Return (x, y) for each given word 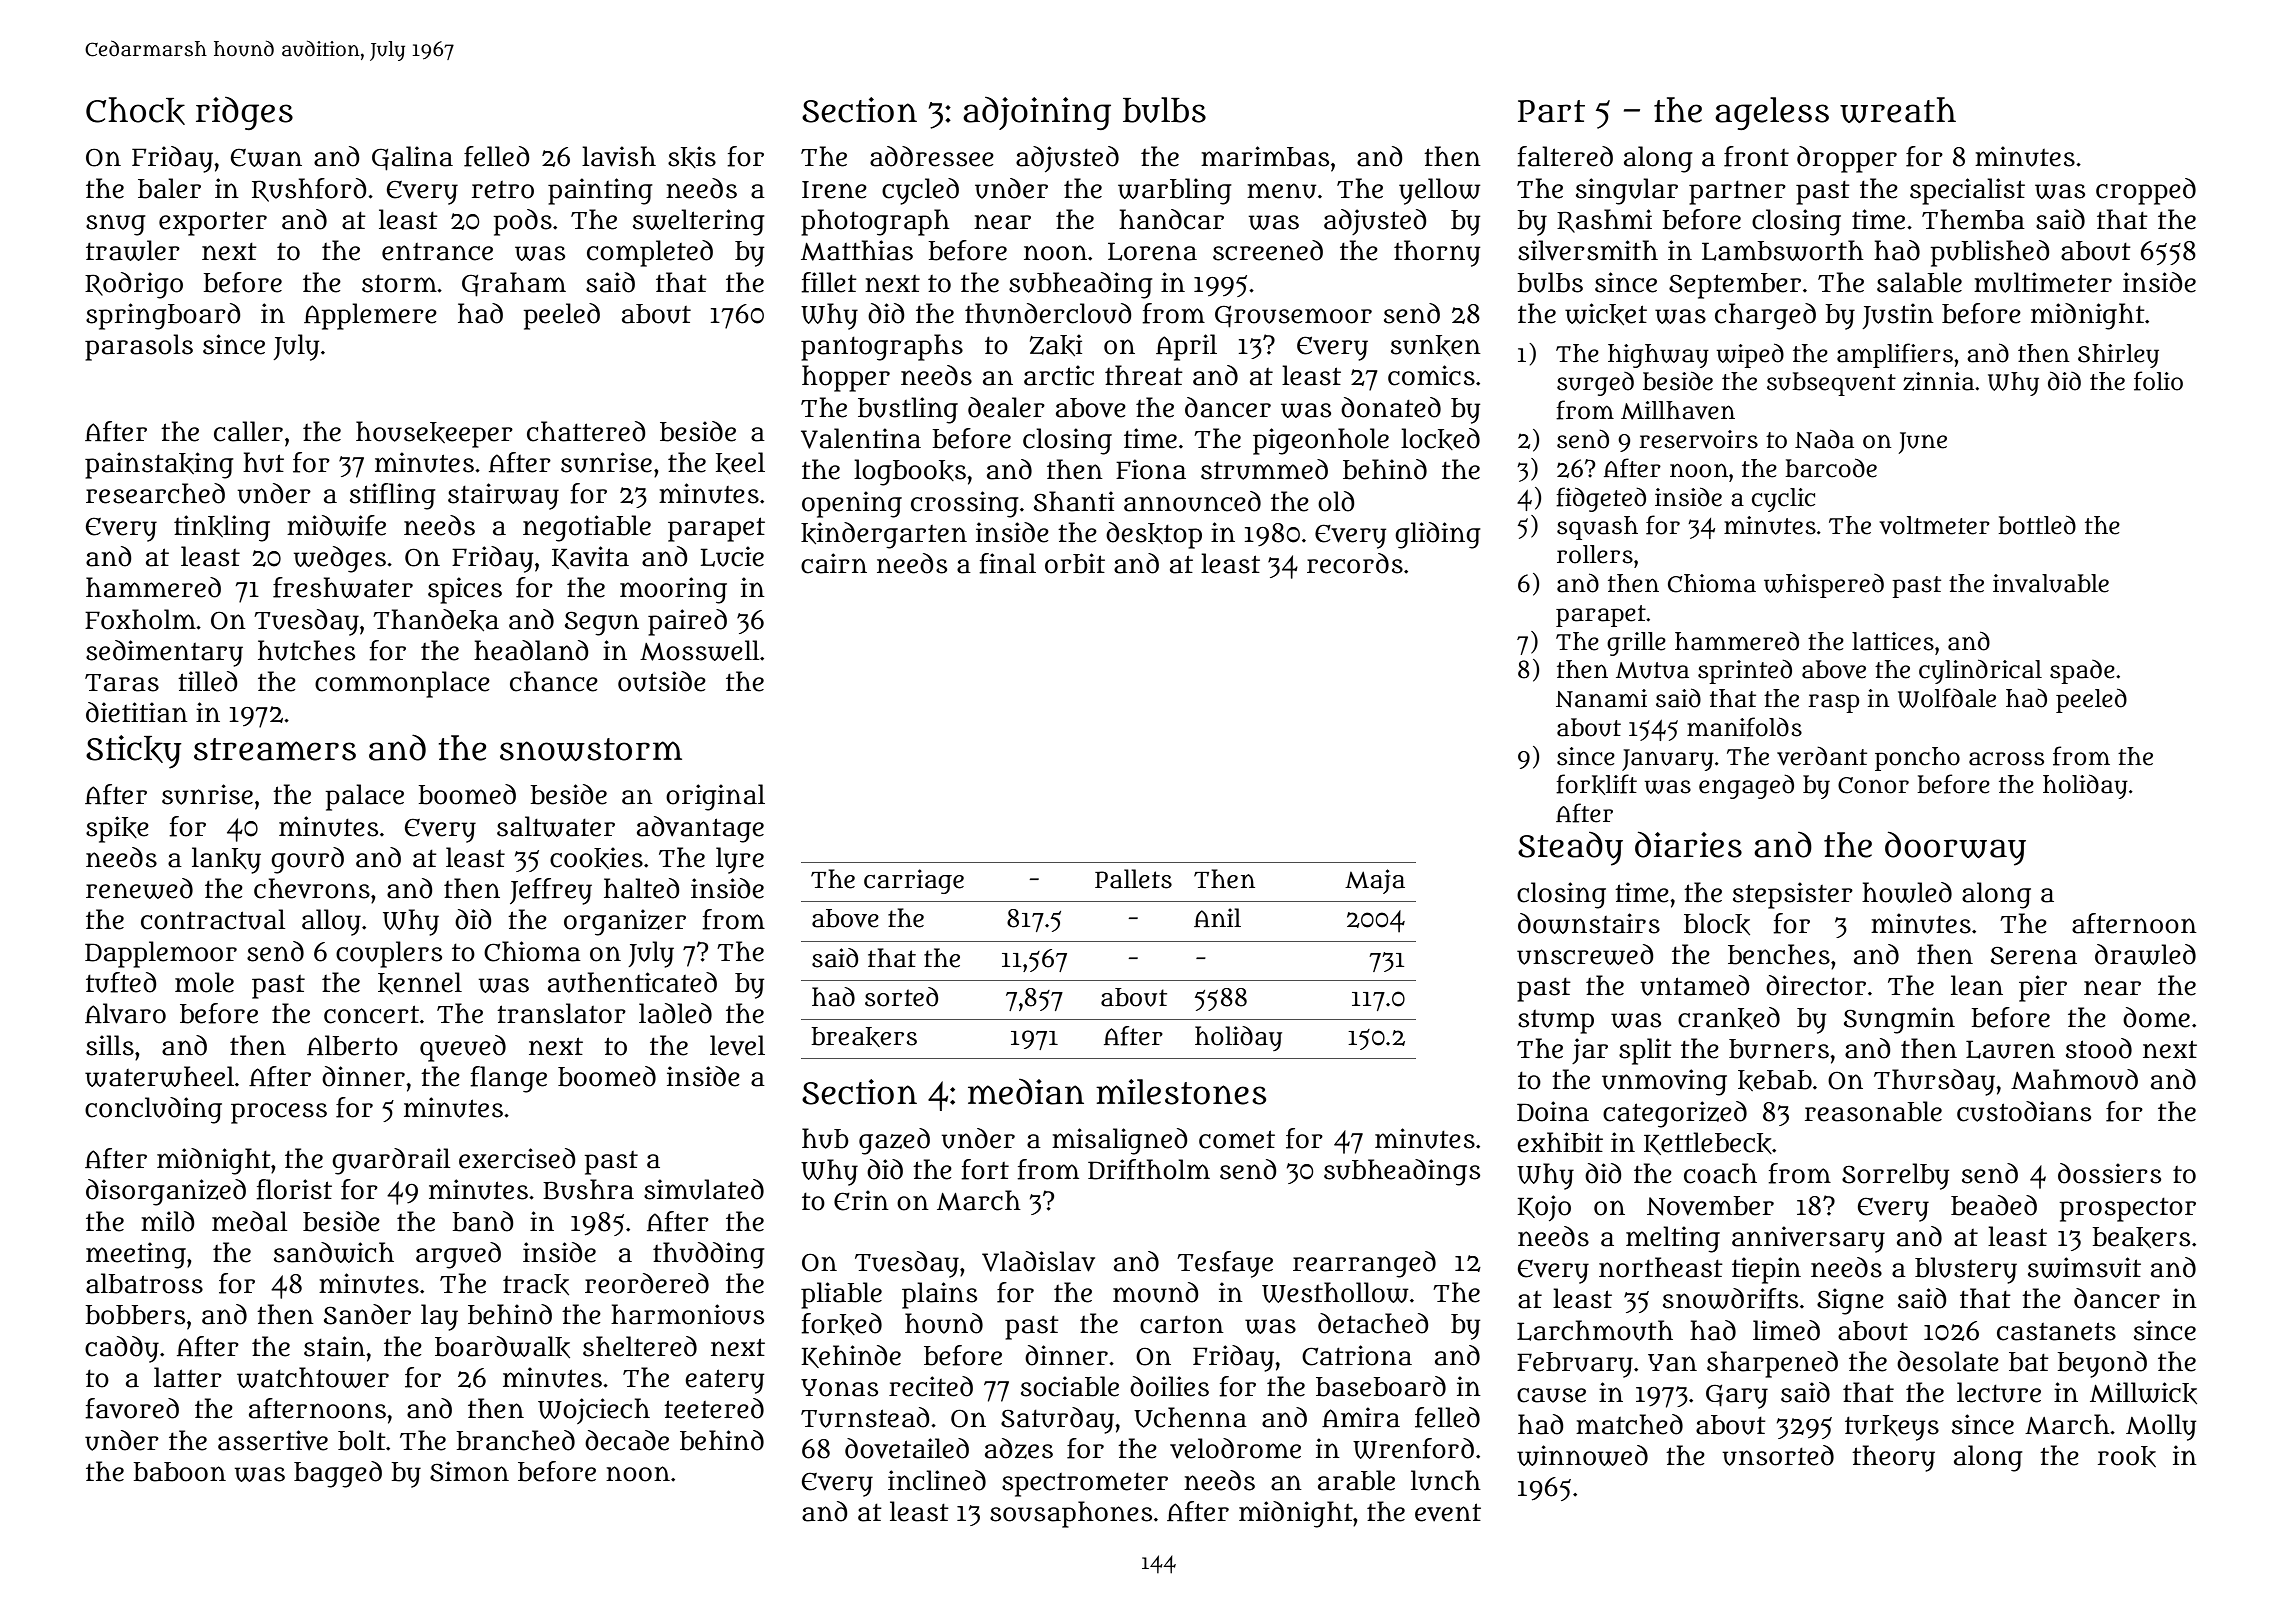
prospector (2127, 1210)
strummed (1264, 469)
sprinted (1745, 671)
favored (132, 1408)
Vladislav (1038, 1261)
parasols (139, 347)
